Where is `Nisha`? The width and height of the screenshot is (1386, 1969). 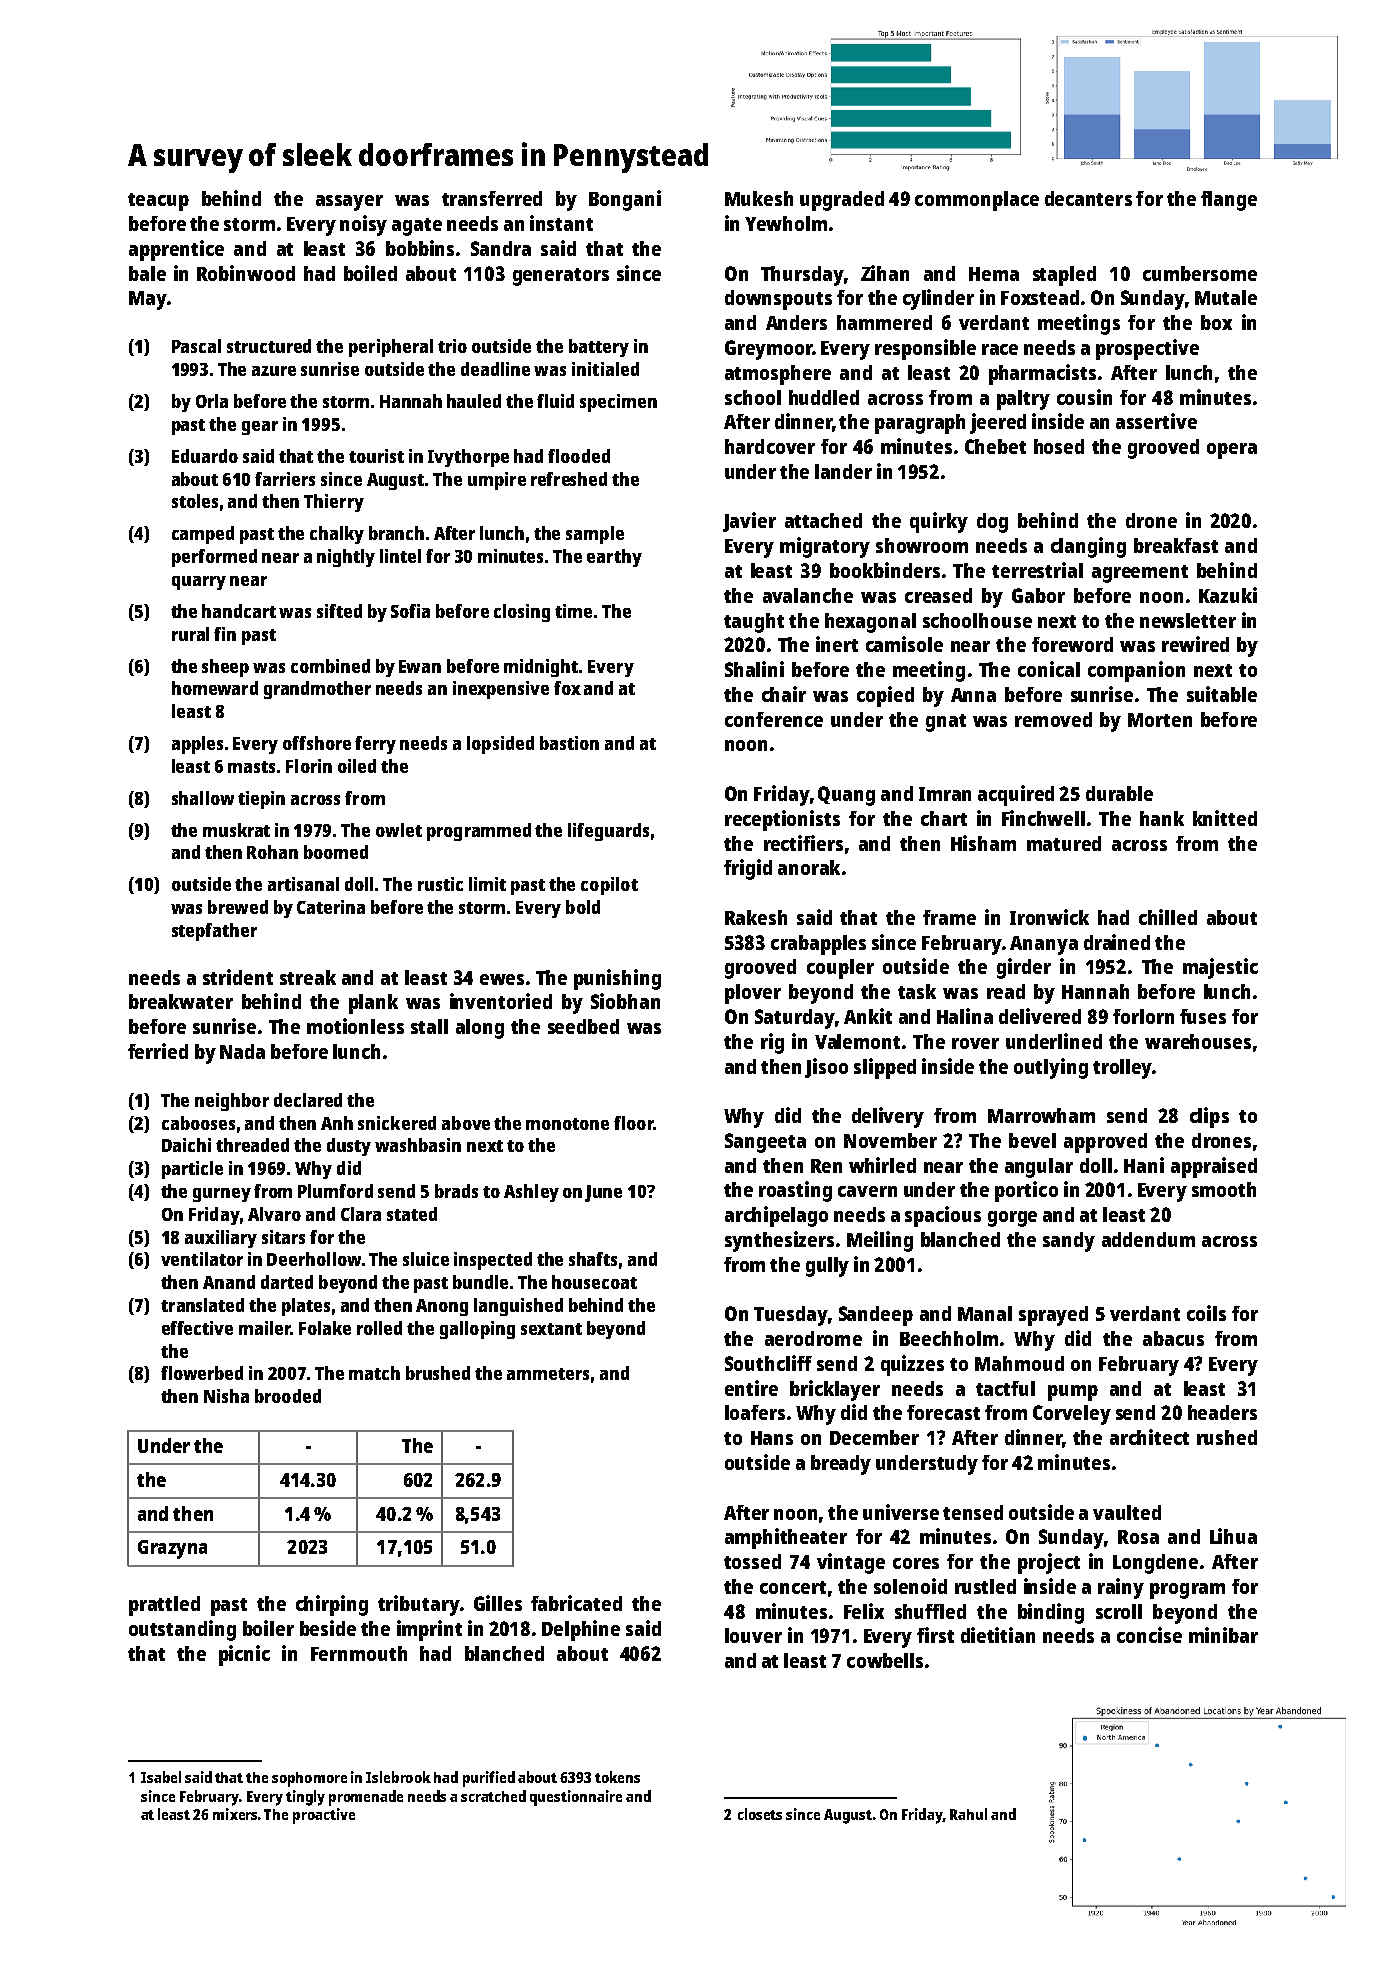 Nisha is located at coordinates (226, 1396).
